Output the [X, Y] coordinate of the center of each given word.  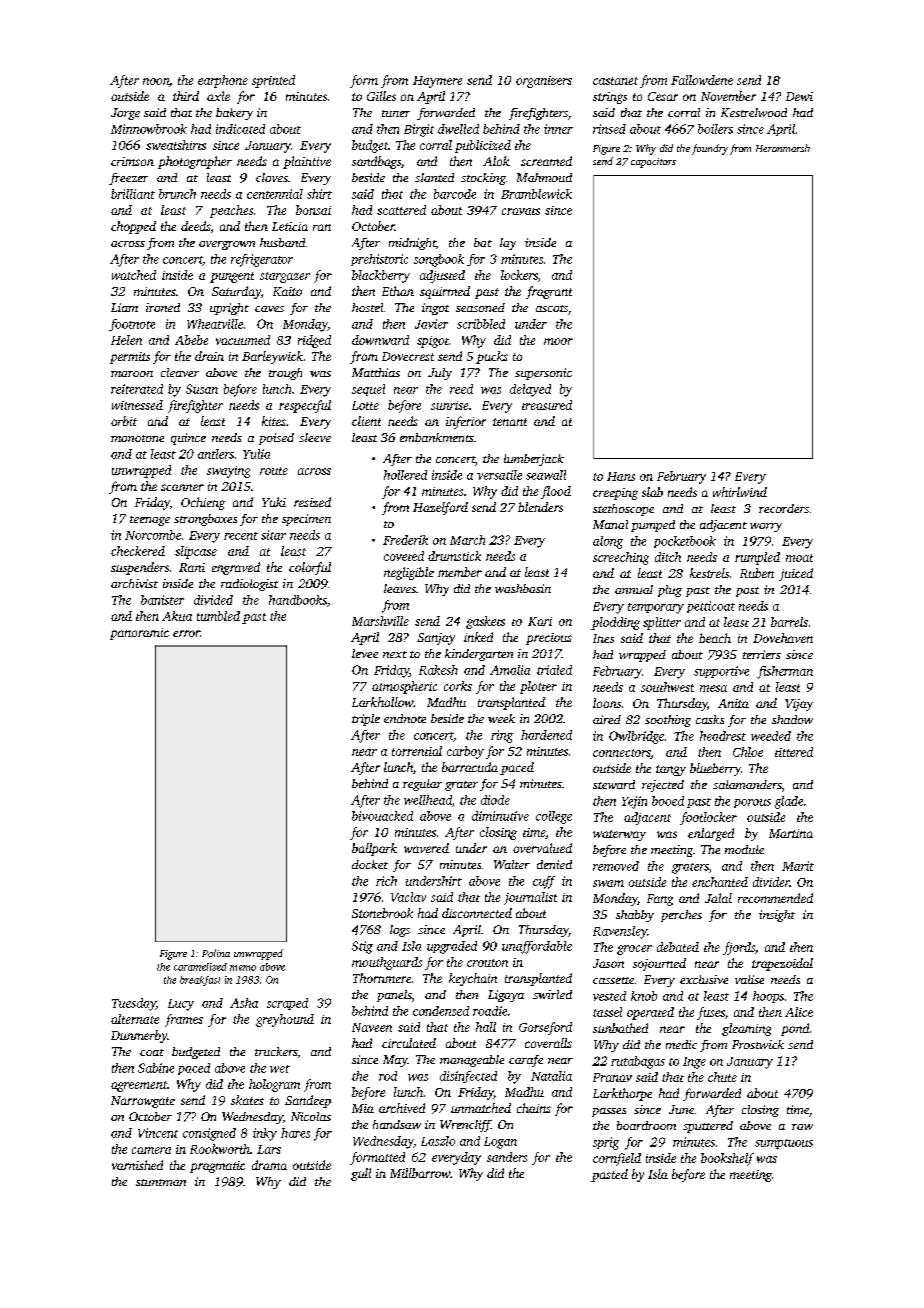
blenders [540, 507]
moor [558, 341]
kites [274, 421]
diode [495, 800]
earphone [223, 81]
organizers [544, 82]
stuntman [161, 1182]
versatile [499, 475]
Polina [216, 953]
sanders [507, 1157]
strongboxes [205, 520]
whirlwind [740, 492]
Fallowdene [702, 80]
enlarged [711, 834]
